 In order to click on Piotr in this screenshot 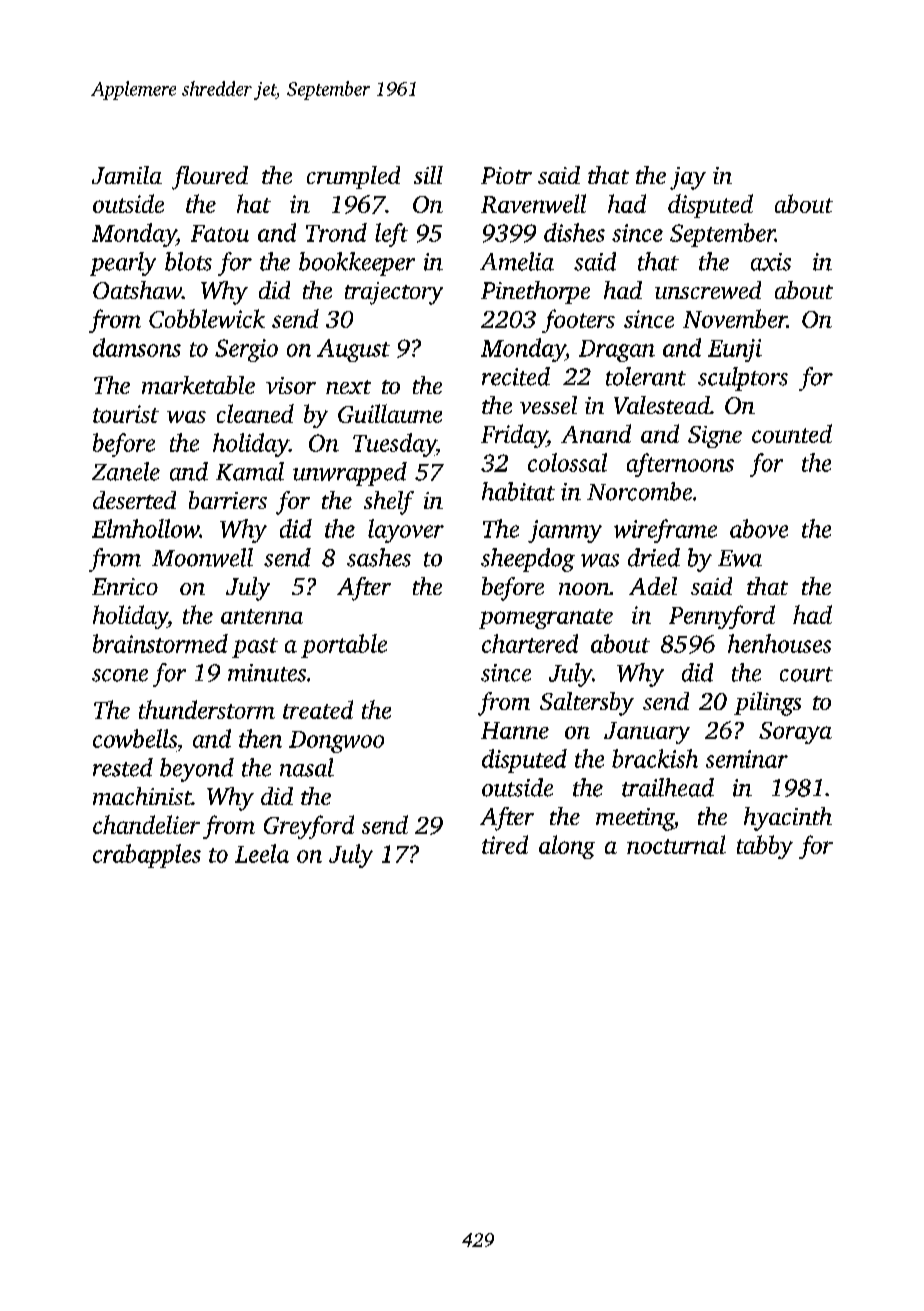, I will do `click(506, 175)`.
